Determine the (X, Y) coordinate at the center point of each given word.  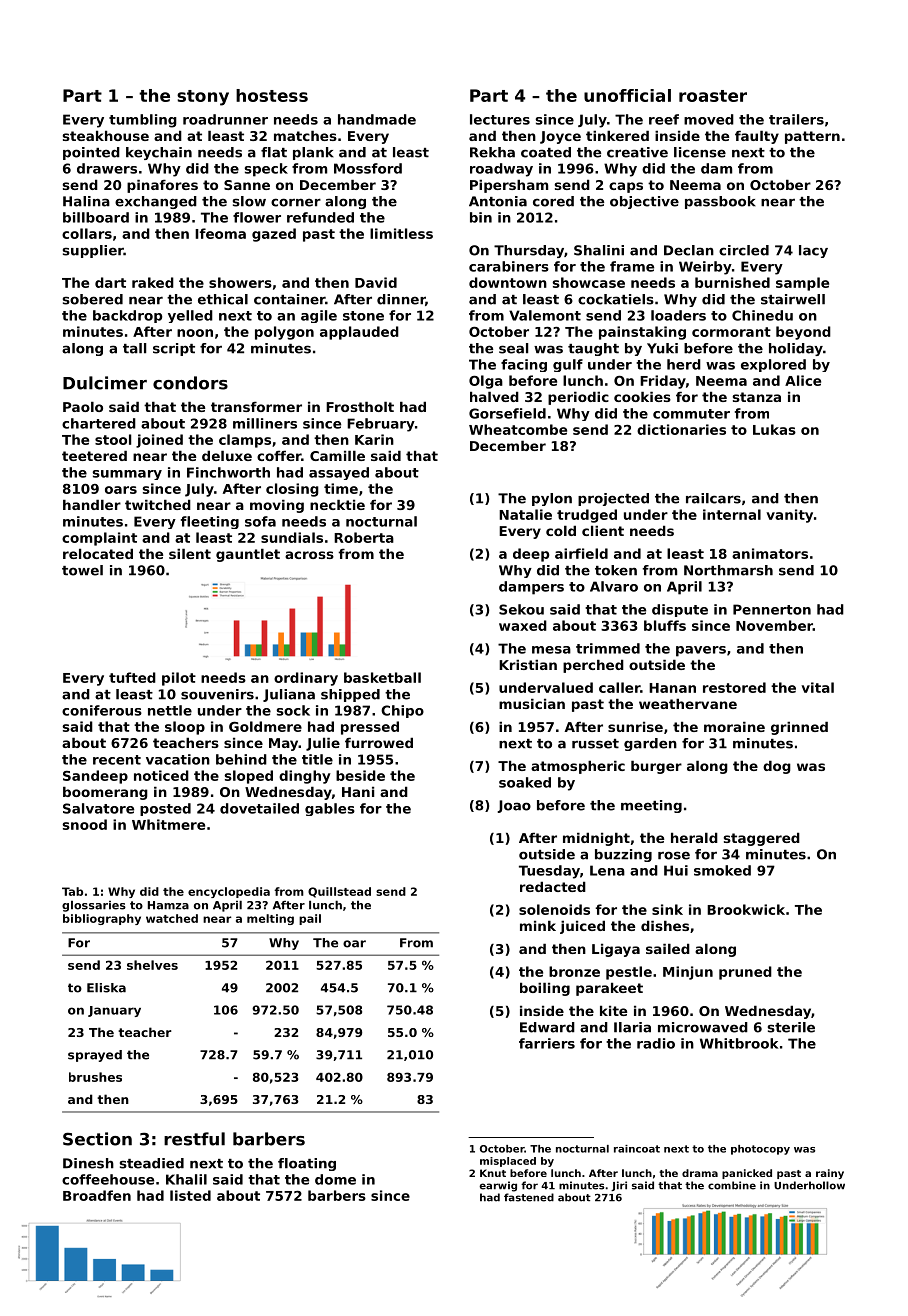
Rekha (492, 152)
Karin (374, 439)
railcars (713, 498)
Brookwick (746, 909)
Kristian (528, 664)
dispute (680, 610)
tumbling (143, 121)
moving (277, 506)
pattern (812, 137)
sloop (185, 728)
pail (310, 919)
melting (270, 919)
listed (190, 1195)
